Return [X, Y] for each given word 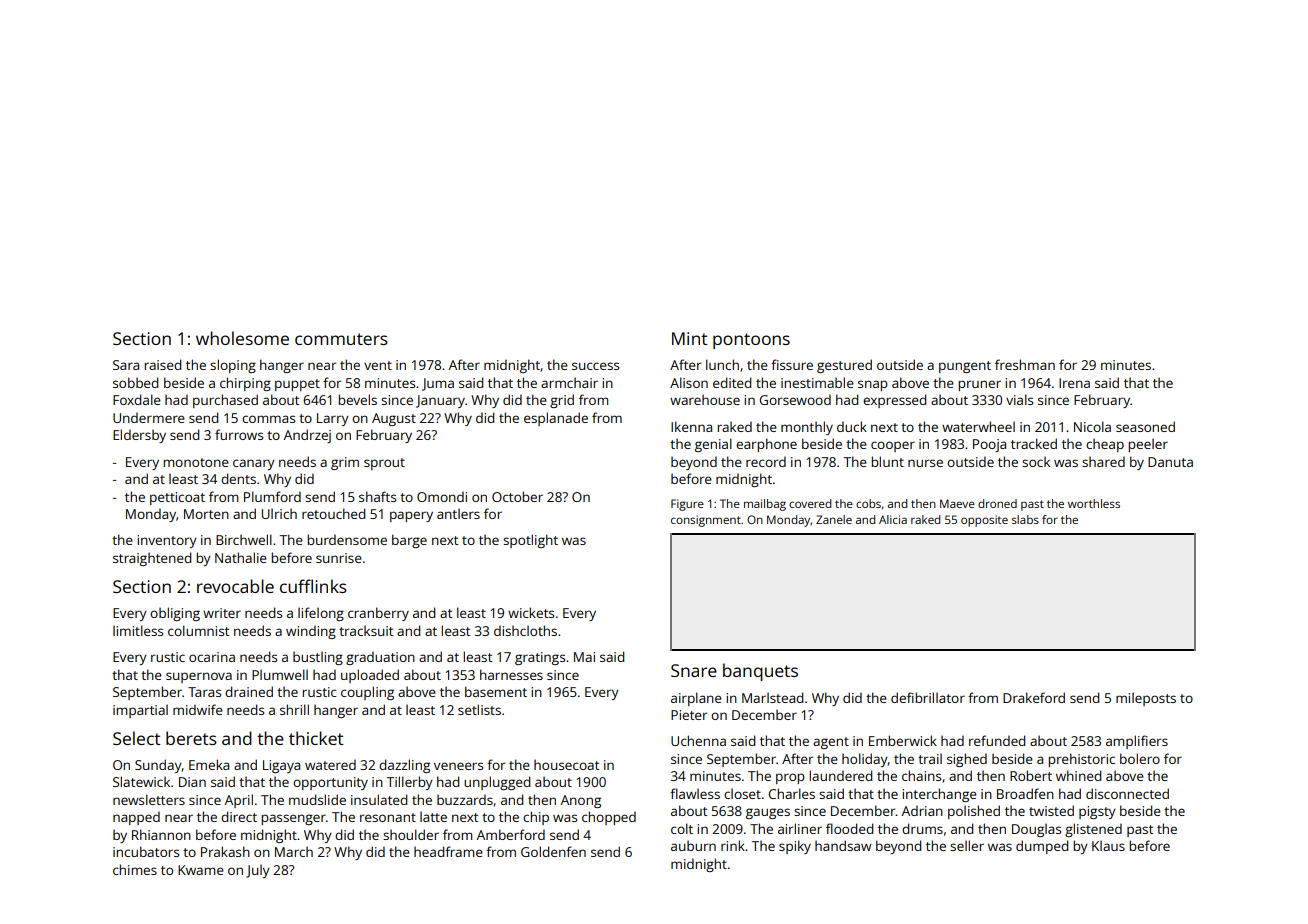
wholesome [242, 338]
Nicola [1092, 426]
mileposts [1146, 699]
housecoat [566, 764]
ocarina [212, 657]
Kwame [201, 870]
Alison [689, 382]
